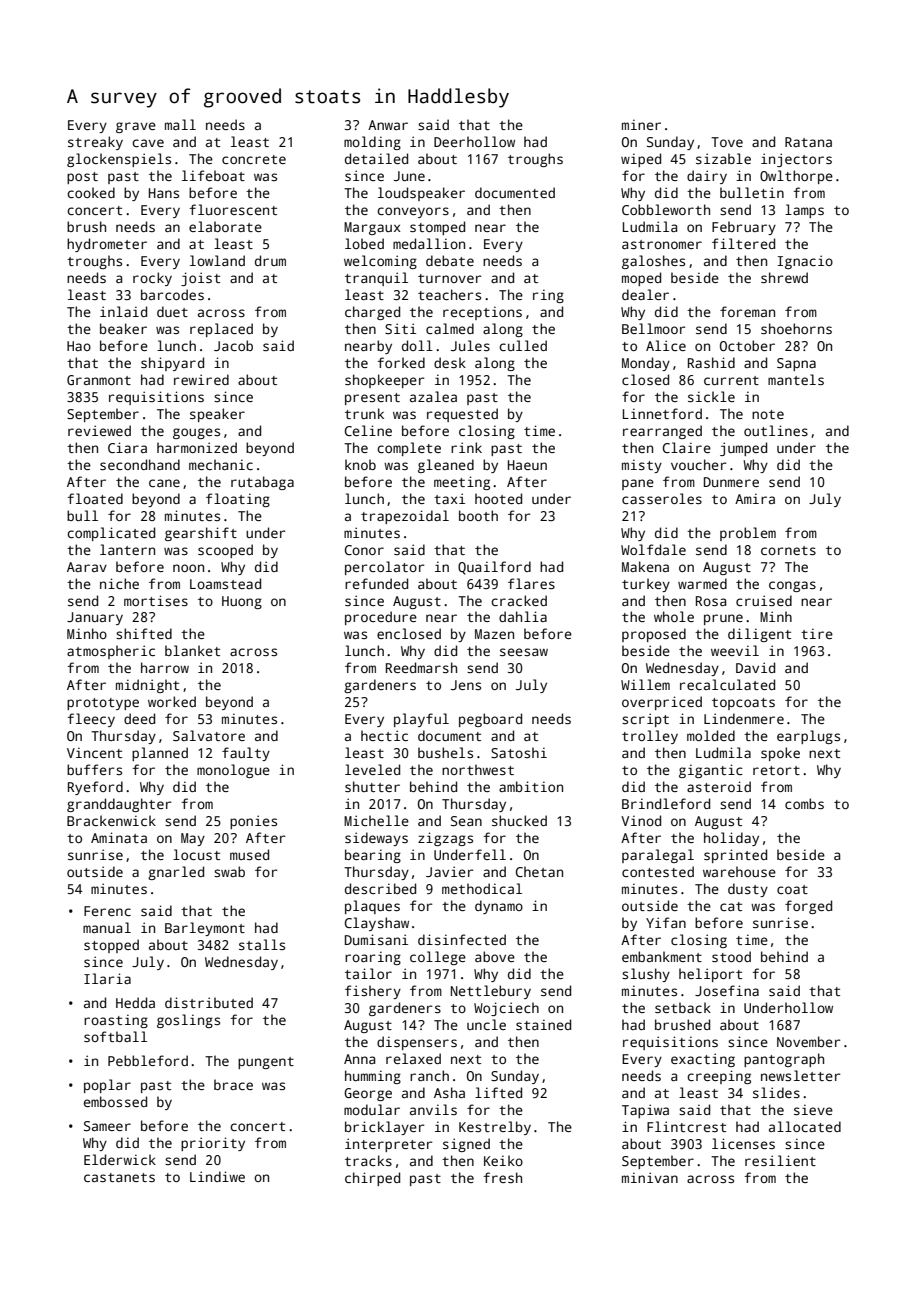 This screenshot has width=924, height=1308. Describe the element at coordinates (502, 1177) in the screenshot. I see `fresh` at that location.
